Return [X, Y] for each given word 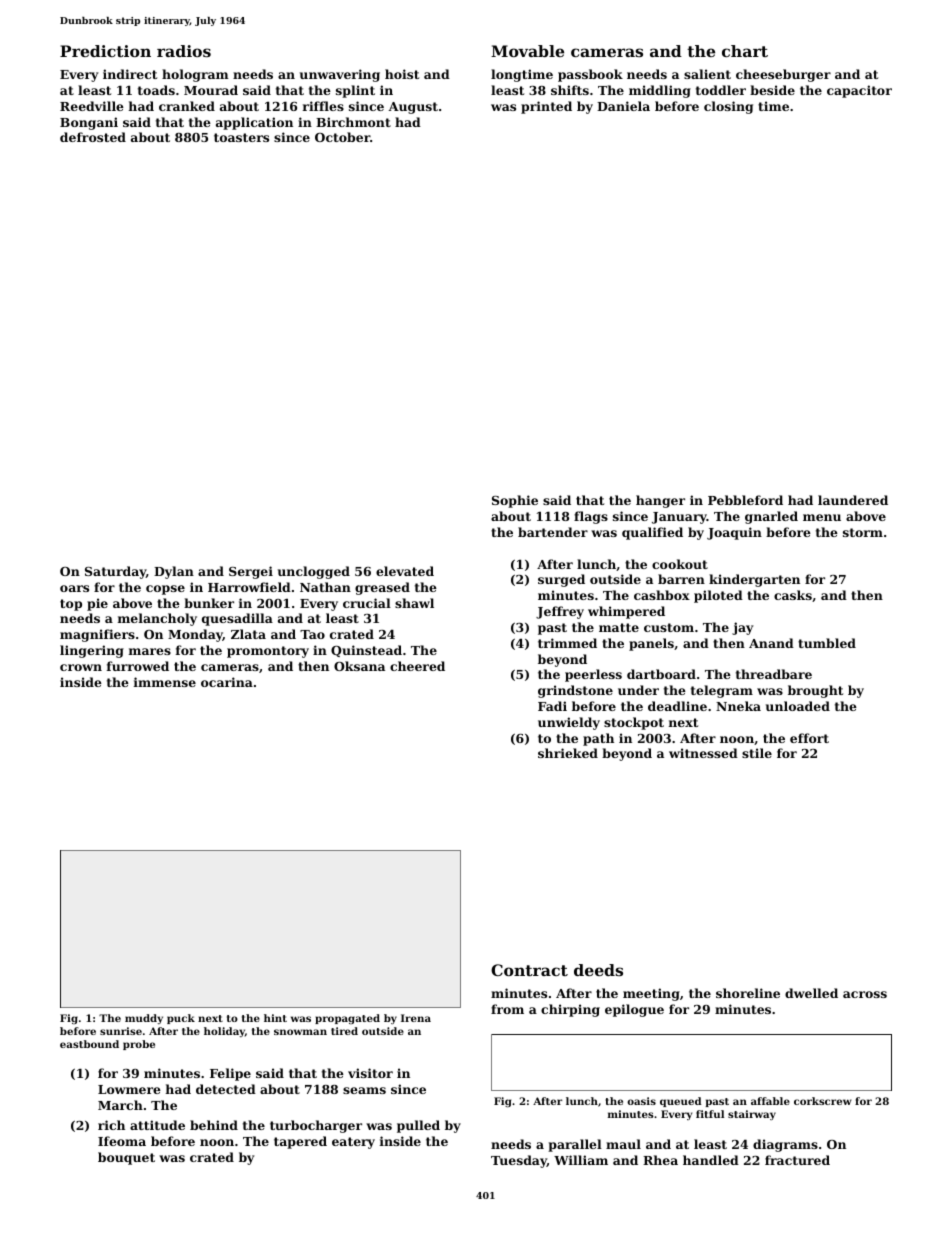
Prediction [105, 51]
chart [745, 51]
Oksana [359, 666]
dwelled [811, 993]
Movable [527, 51]
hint [275, 1018]
